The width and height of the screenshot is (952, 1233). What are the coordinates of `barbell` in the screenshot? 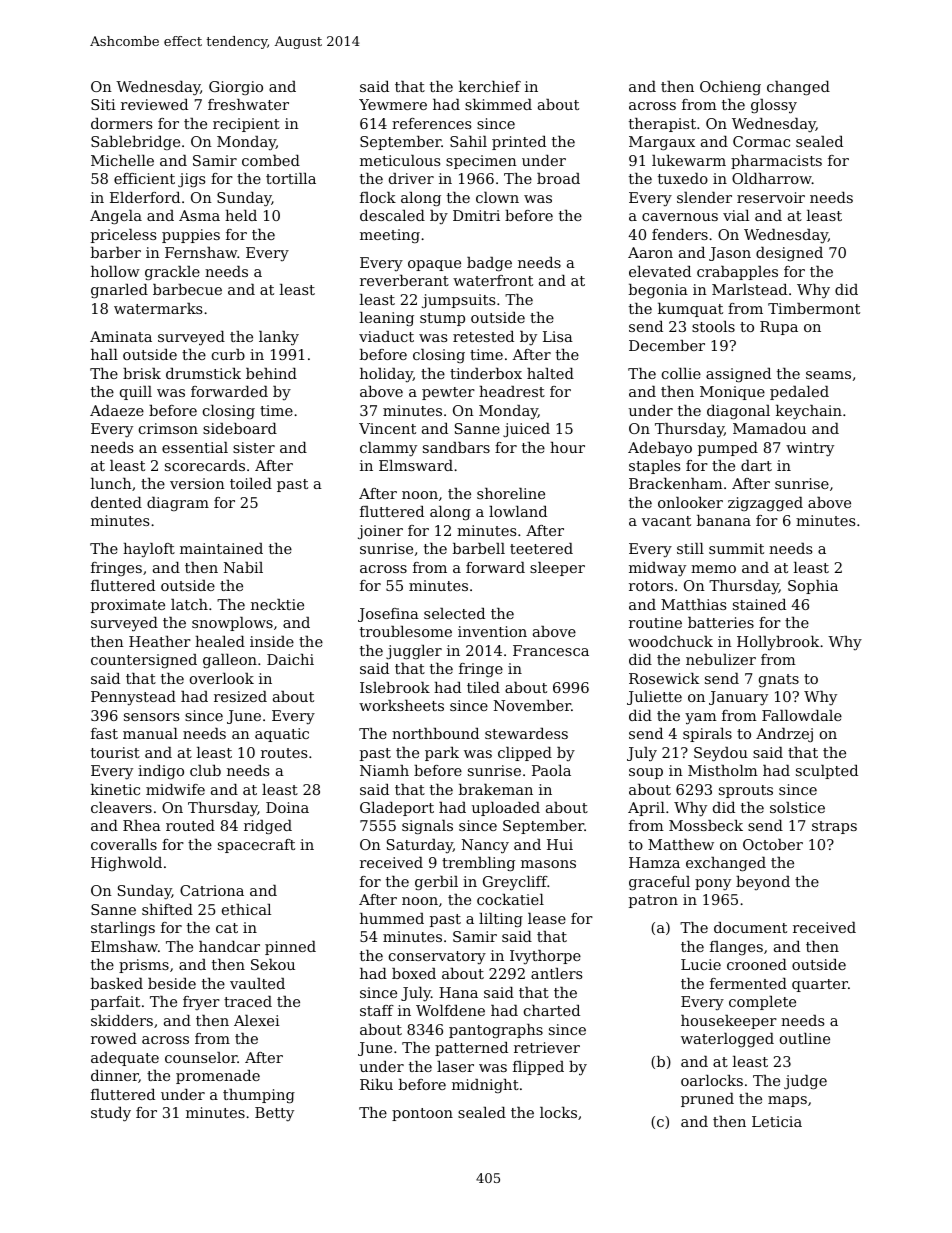 It's located at (479, 548).
